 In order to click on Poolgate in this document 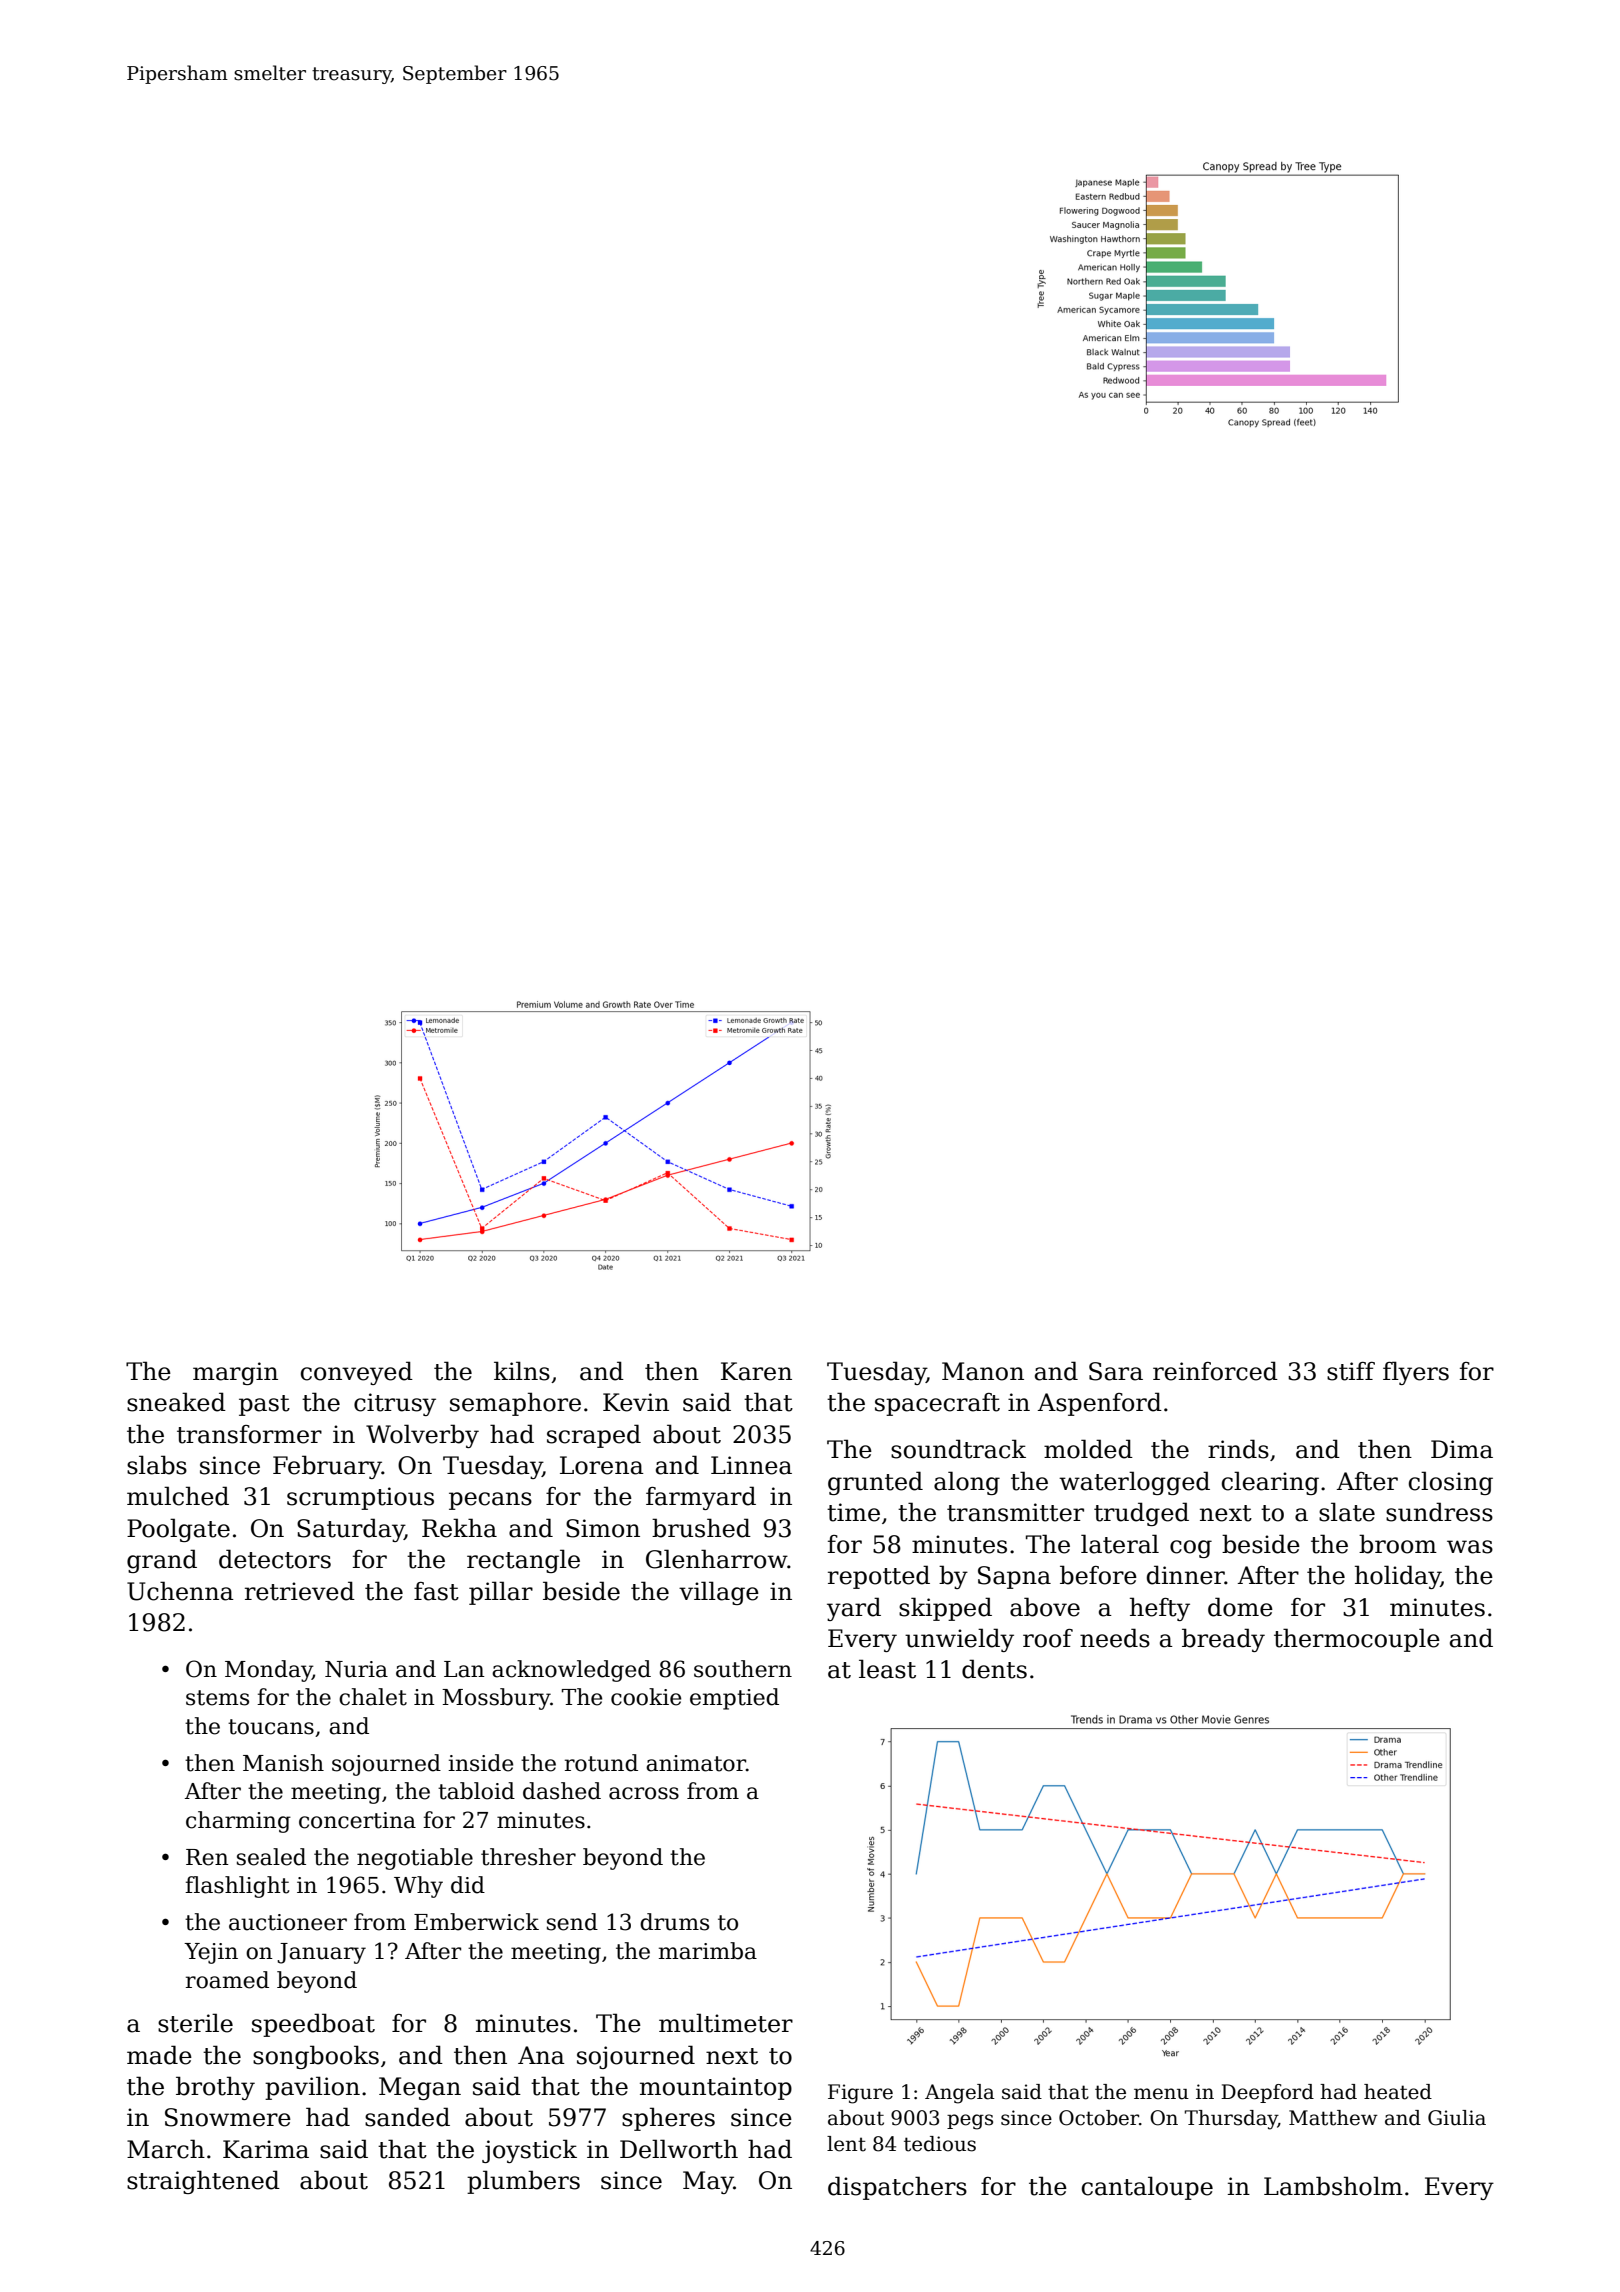, I will do `click(178, 1530)`.
